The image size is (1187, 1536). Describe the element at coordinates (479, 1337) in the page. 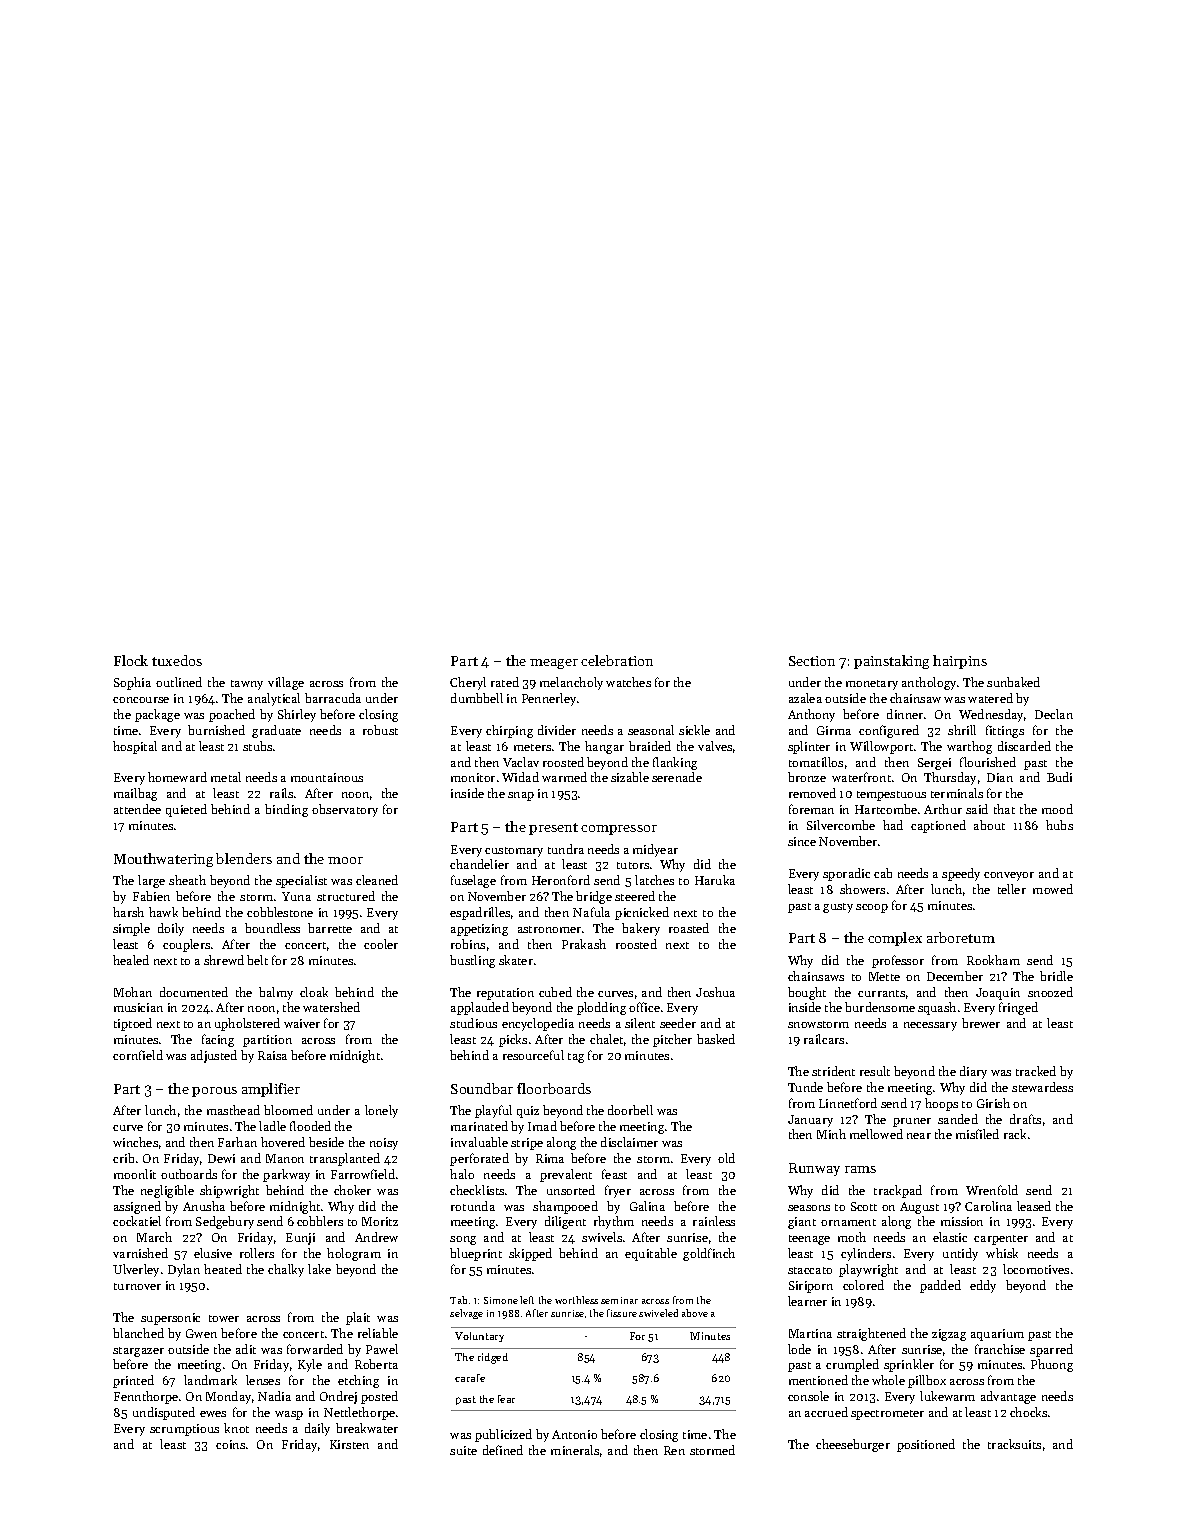

I see `Voluntary` at that location.
